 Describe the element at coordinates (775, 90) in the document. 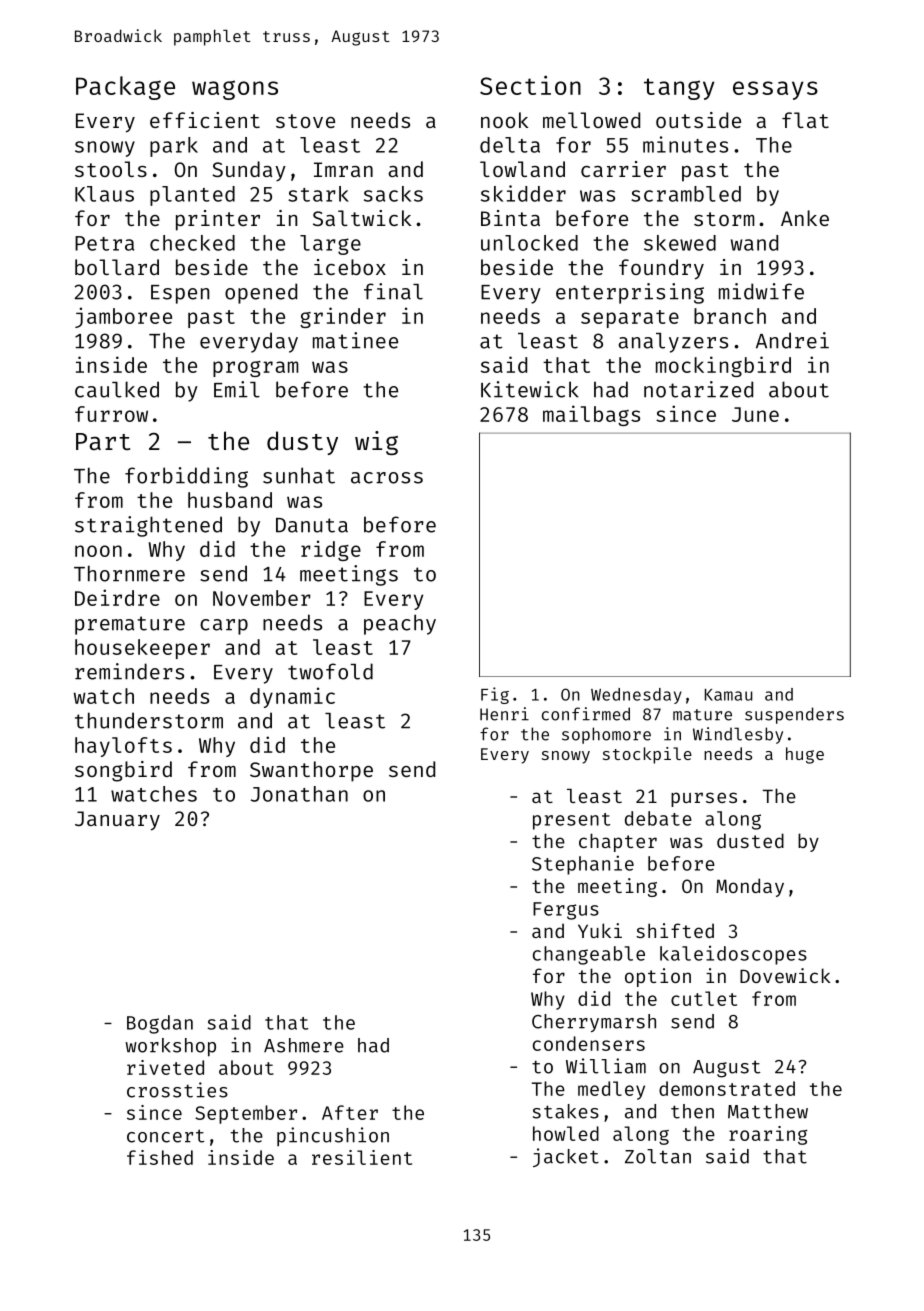

I see `essays` at that location.
